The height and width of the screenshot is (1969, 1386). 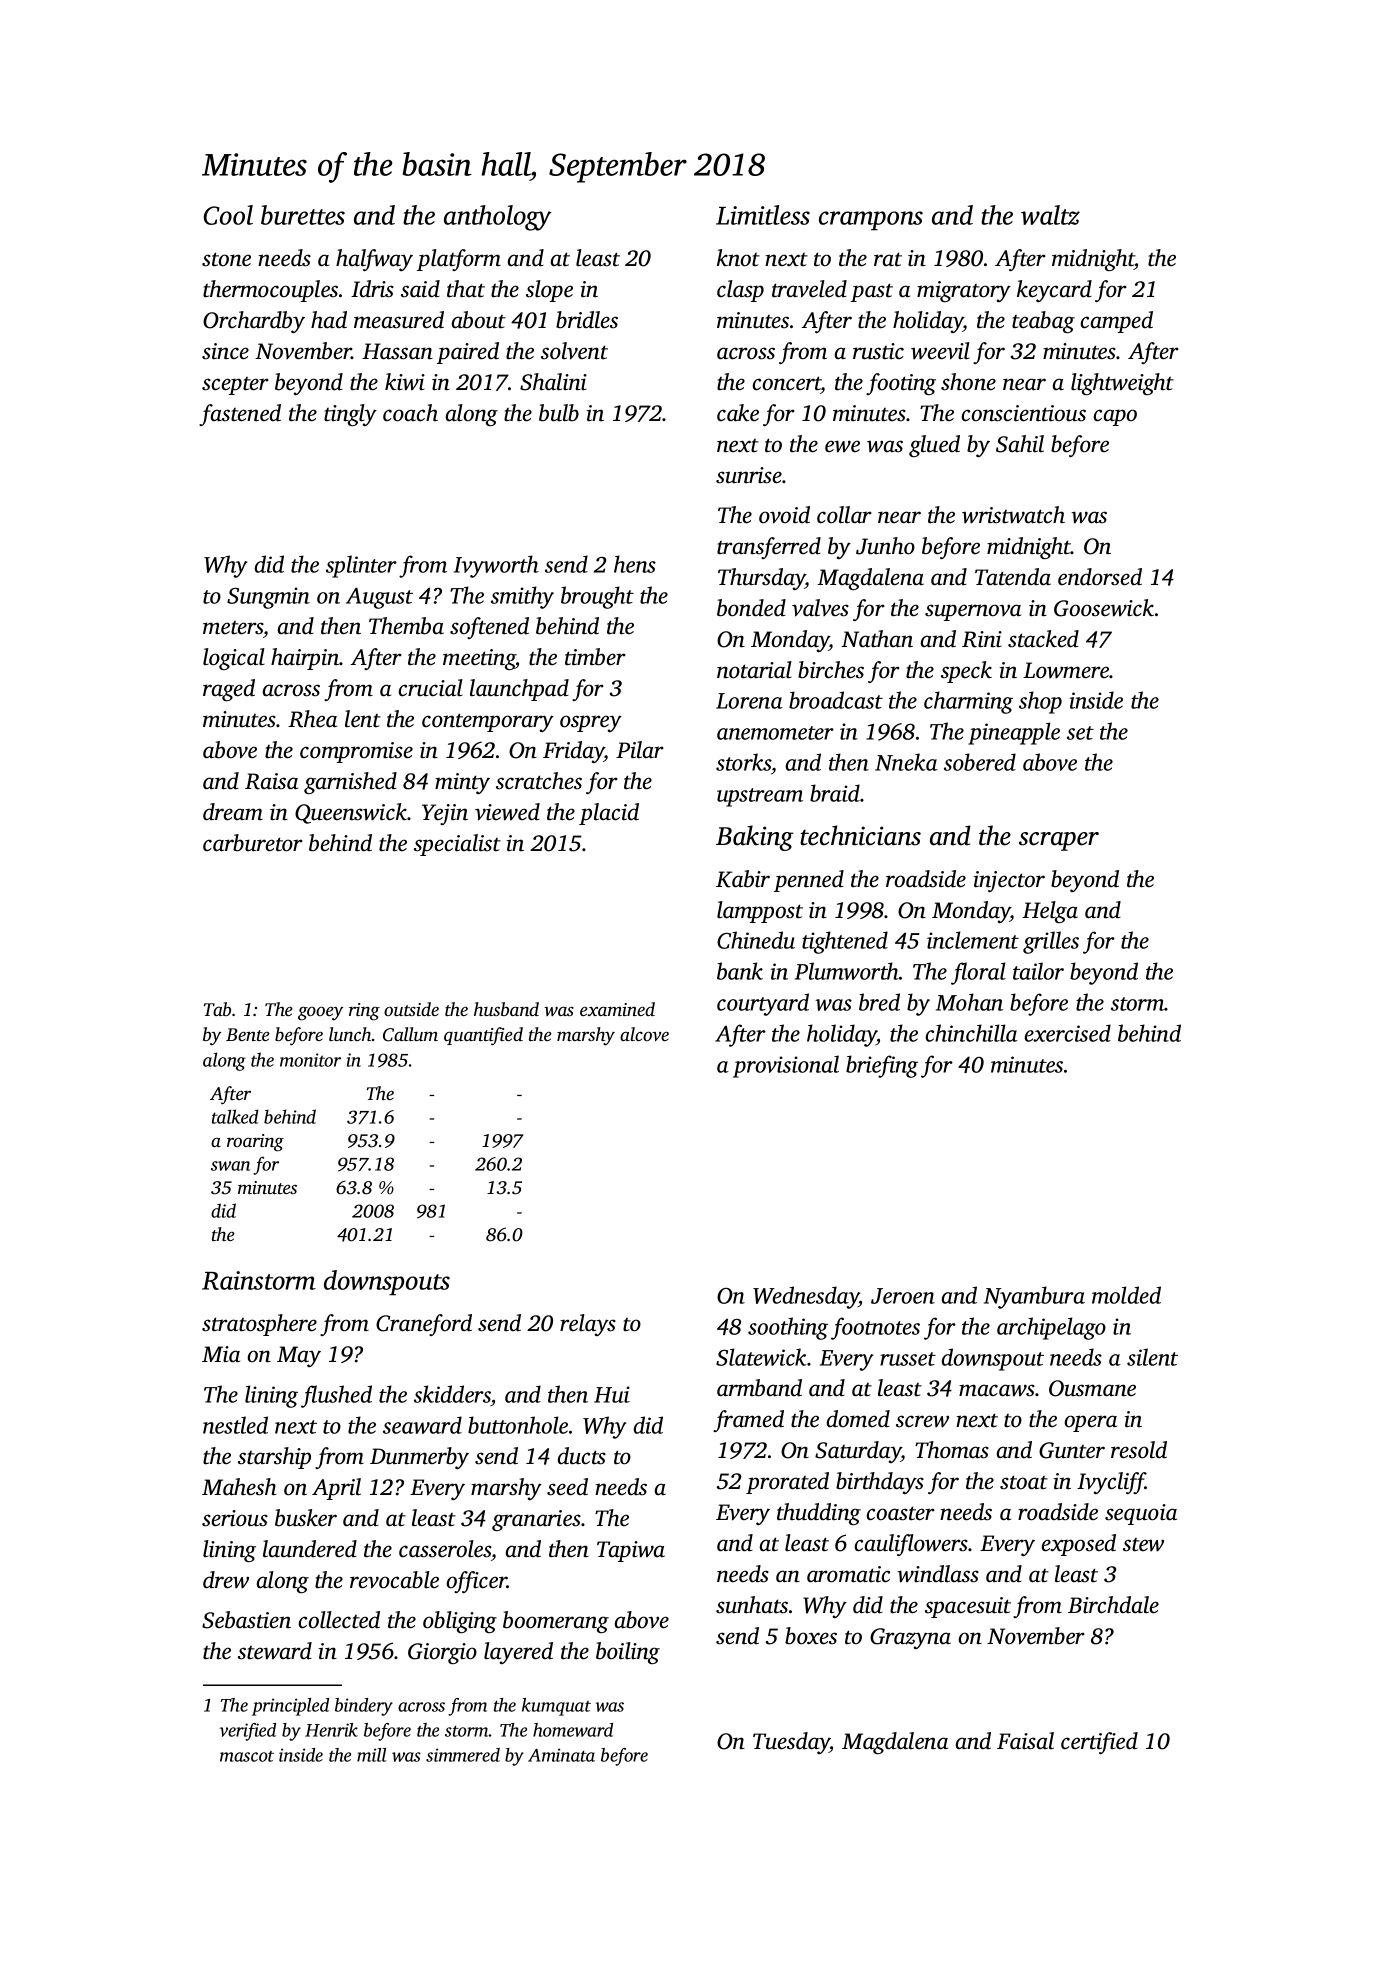 What do you see at coordinates (738, 258) in the screenshot?
I see `knot` at bounding box center [738, 258].
